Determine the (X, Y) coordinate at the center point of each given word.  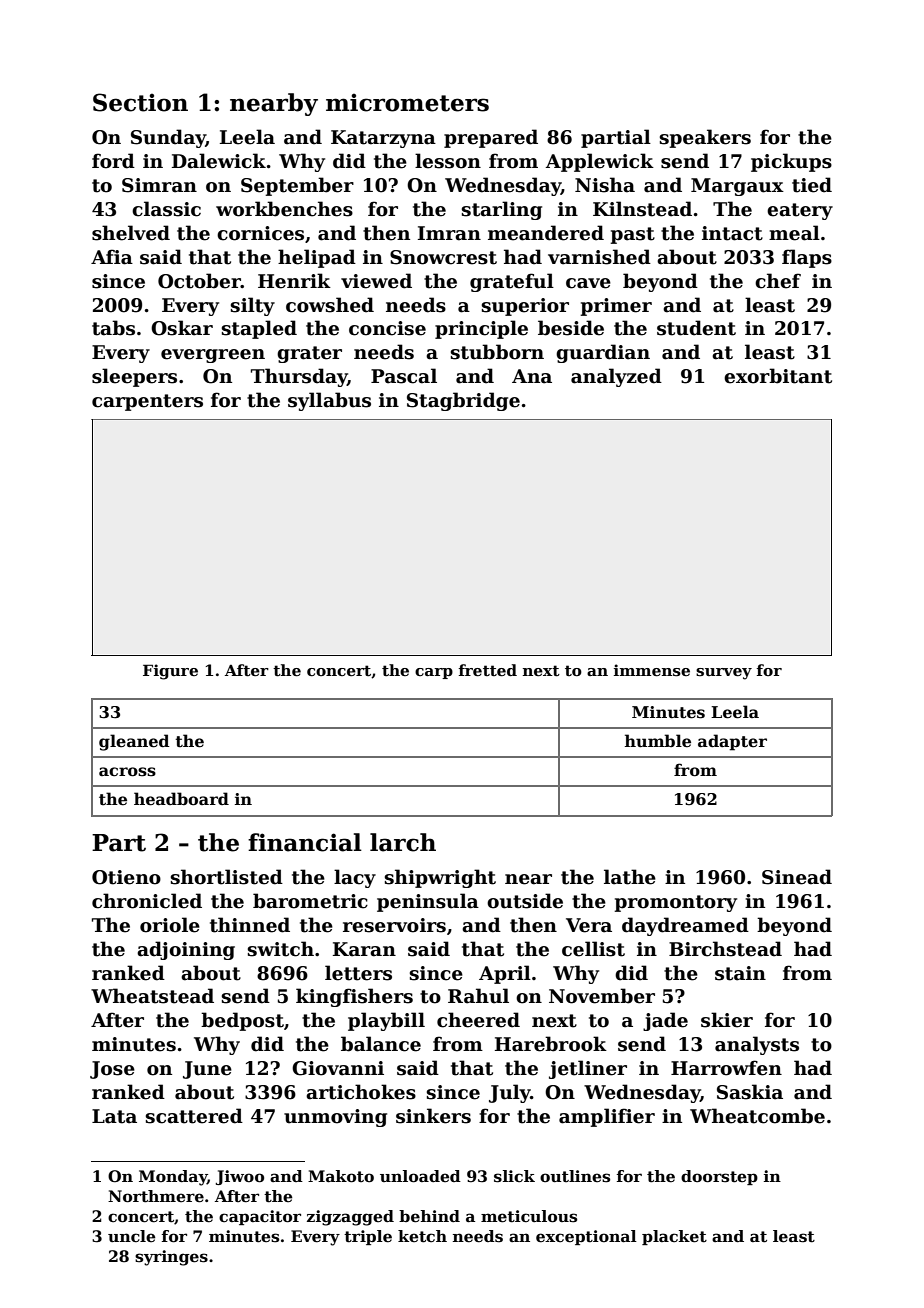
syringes (171, 1258)
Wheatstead (152, 996)
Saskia (750, 1092)
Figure (170, 672)
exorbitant (778, 376)
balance (381, 1044)
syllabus (329, 401)
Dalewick (219, 161)
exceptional (586, 1237)
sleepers (134, 377)
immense (652, 670)
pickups (791, 162)
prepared (491, 138)
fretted (488, 670)
